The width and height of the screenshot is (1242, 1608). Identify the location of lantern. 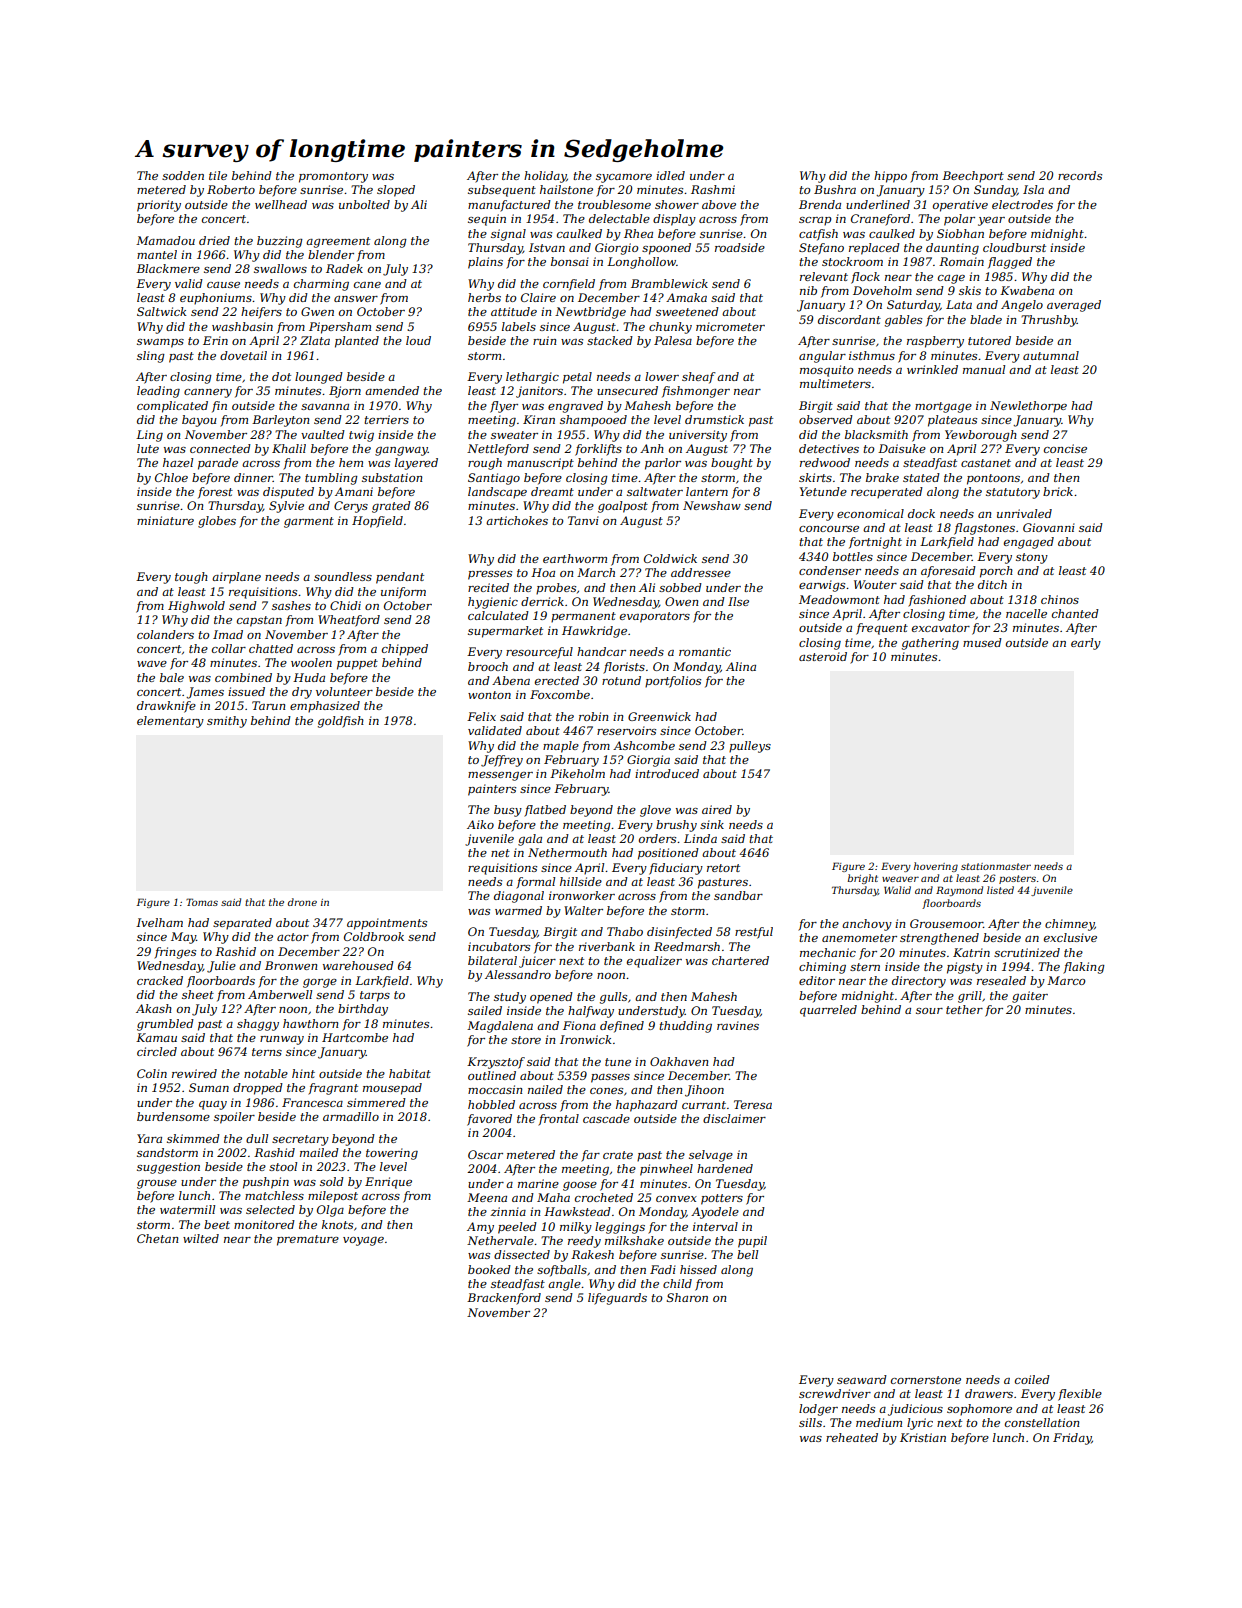
(707, 491).
